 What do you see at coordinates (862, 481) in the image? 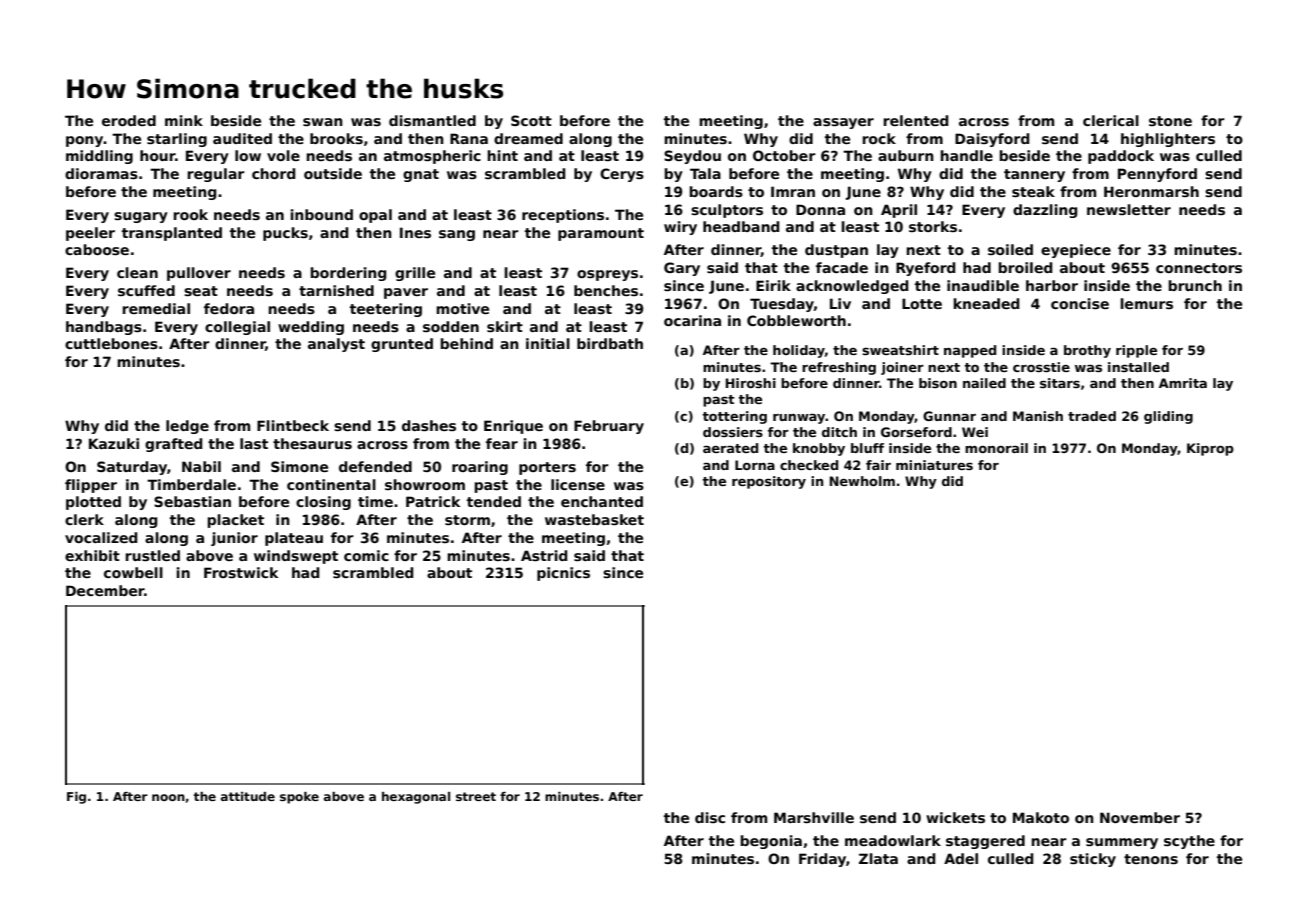
I see `Newholm` at bounding box center [862, 481].
